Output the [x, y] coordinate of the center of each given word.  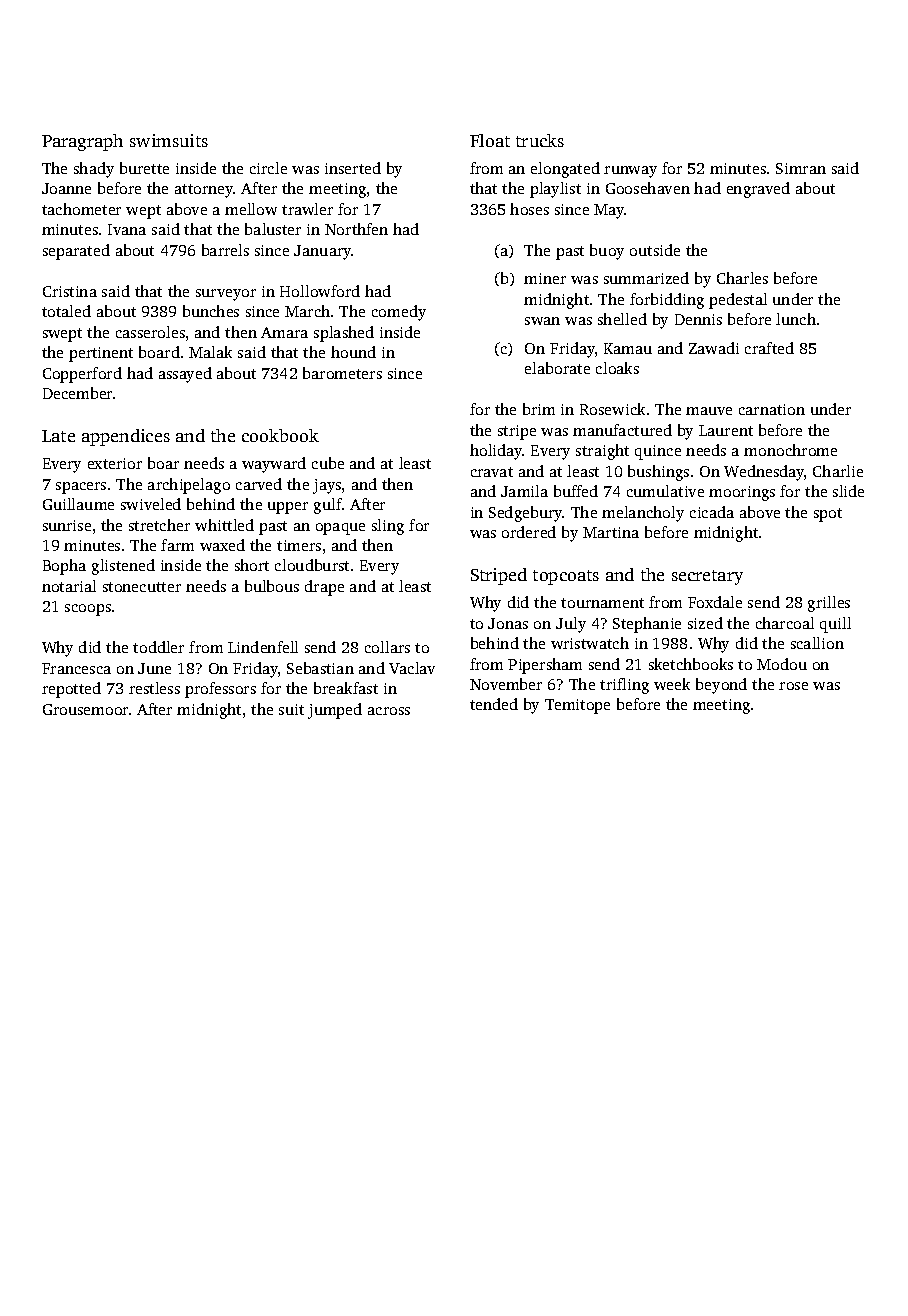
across [389, 711]
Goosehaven [648, 188]
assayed [185, 375]
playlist [555, 190]
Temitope [577, 706]
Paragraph [82, 142]
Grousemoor [85, 709]
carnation [772, 409]
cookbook [280, 435]
